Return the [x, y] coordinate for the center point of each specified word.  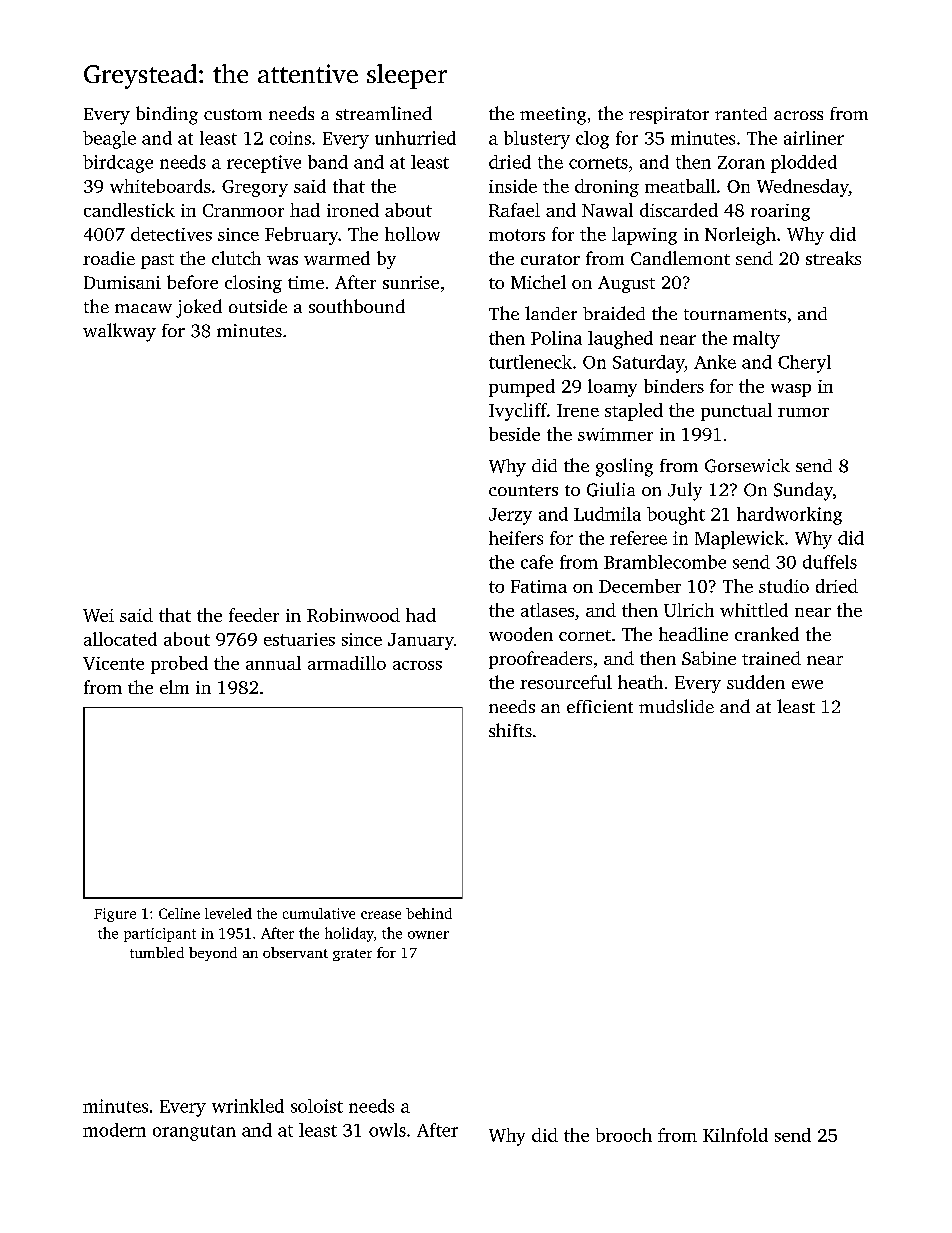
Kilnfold [735, 1135]
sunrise [411, 282]
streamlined [384, 113]
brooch [624, 1135]
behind [429, 913]
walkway [119, 332]
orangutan [194, 1133]
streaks [833, 258]
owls [387, 1130]
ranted [741, 113]
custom [233, 114]
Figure [115, 915]
